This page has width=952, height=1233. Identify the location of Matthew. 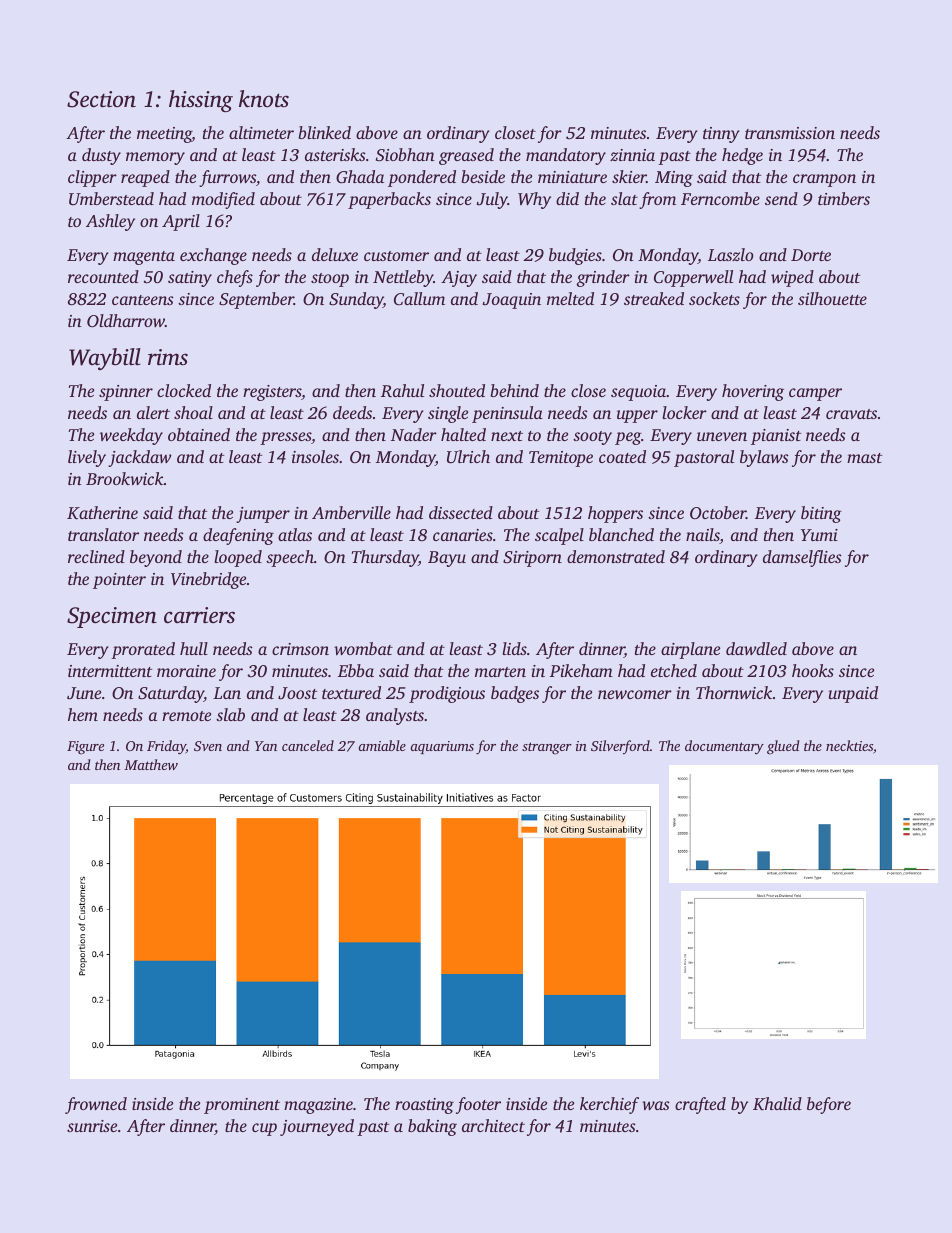
(151, 764).
